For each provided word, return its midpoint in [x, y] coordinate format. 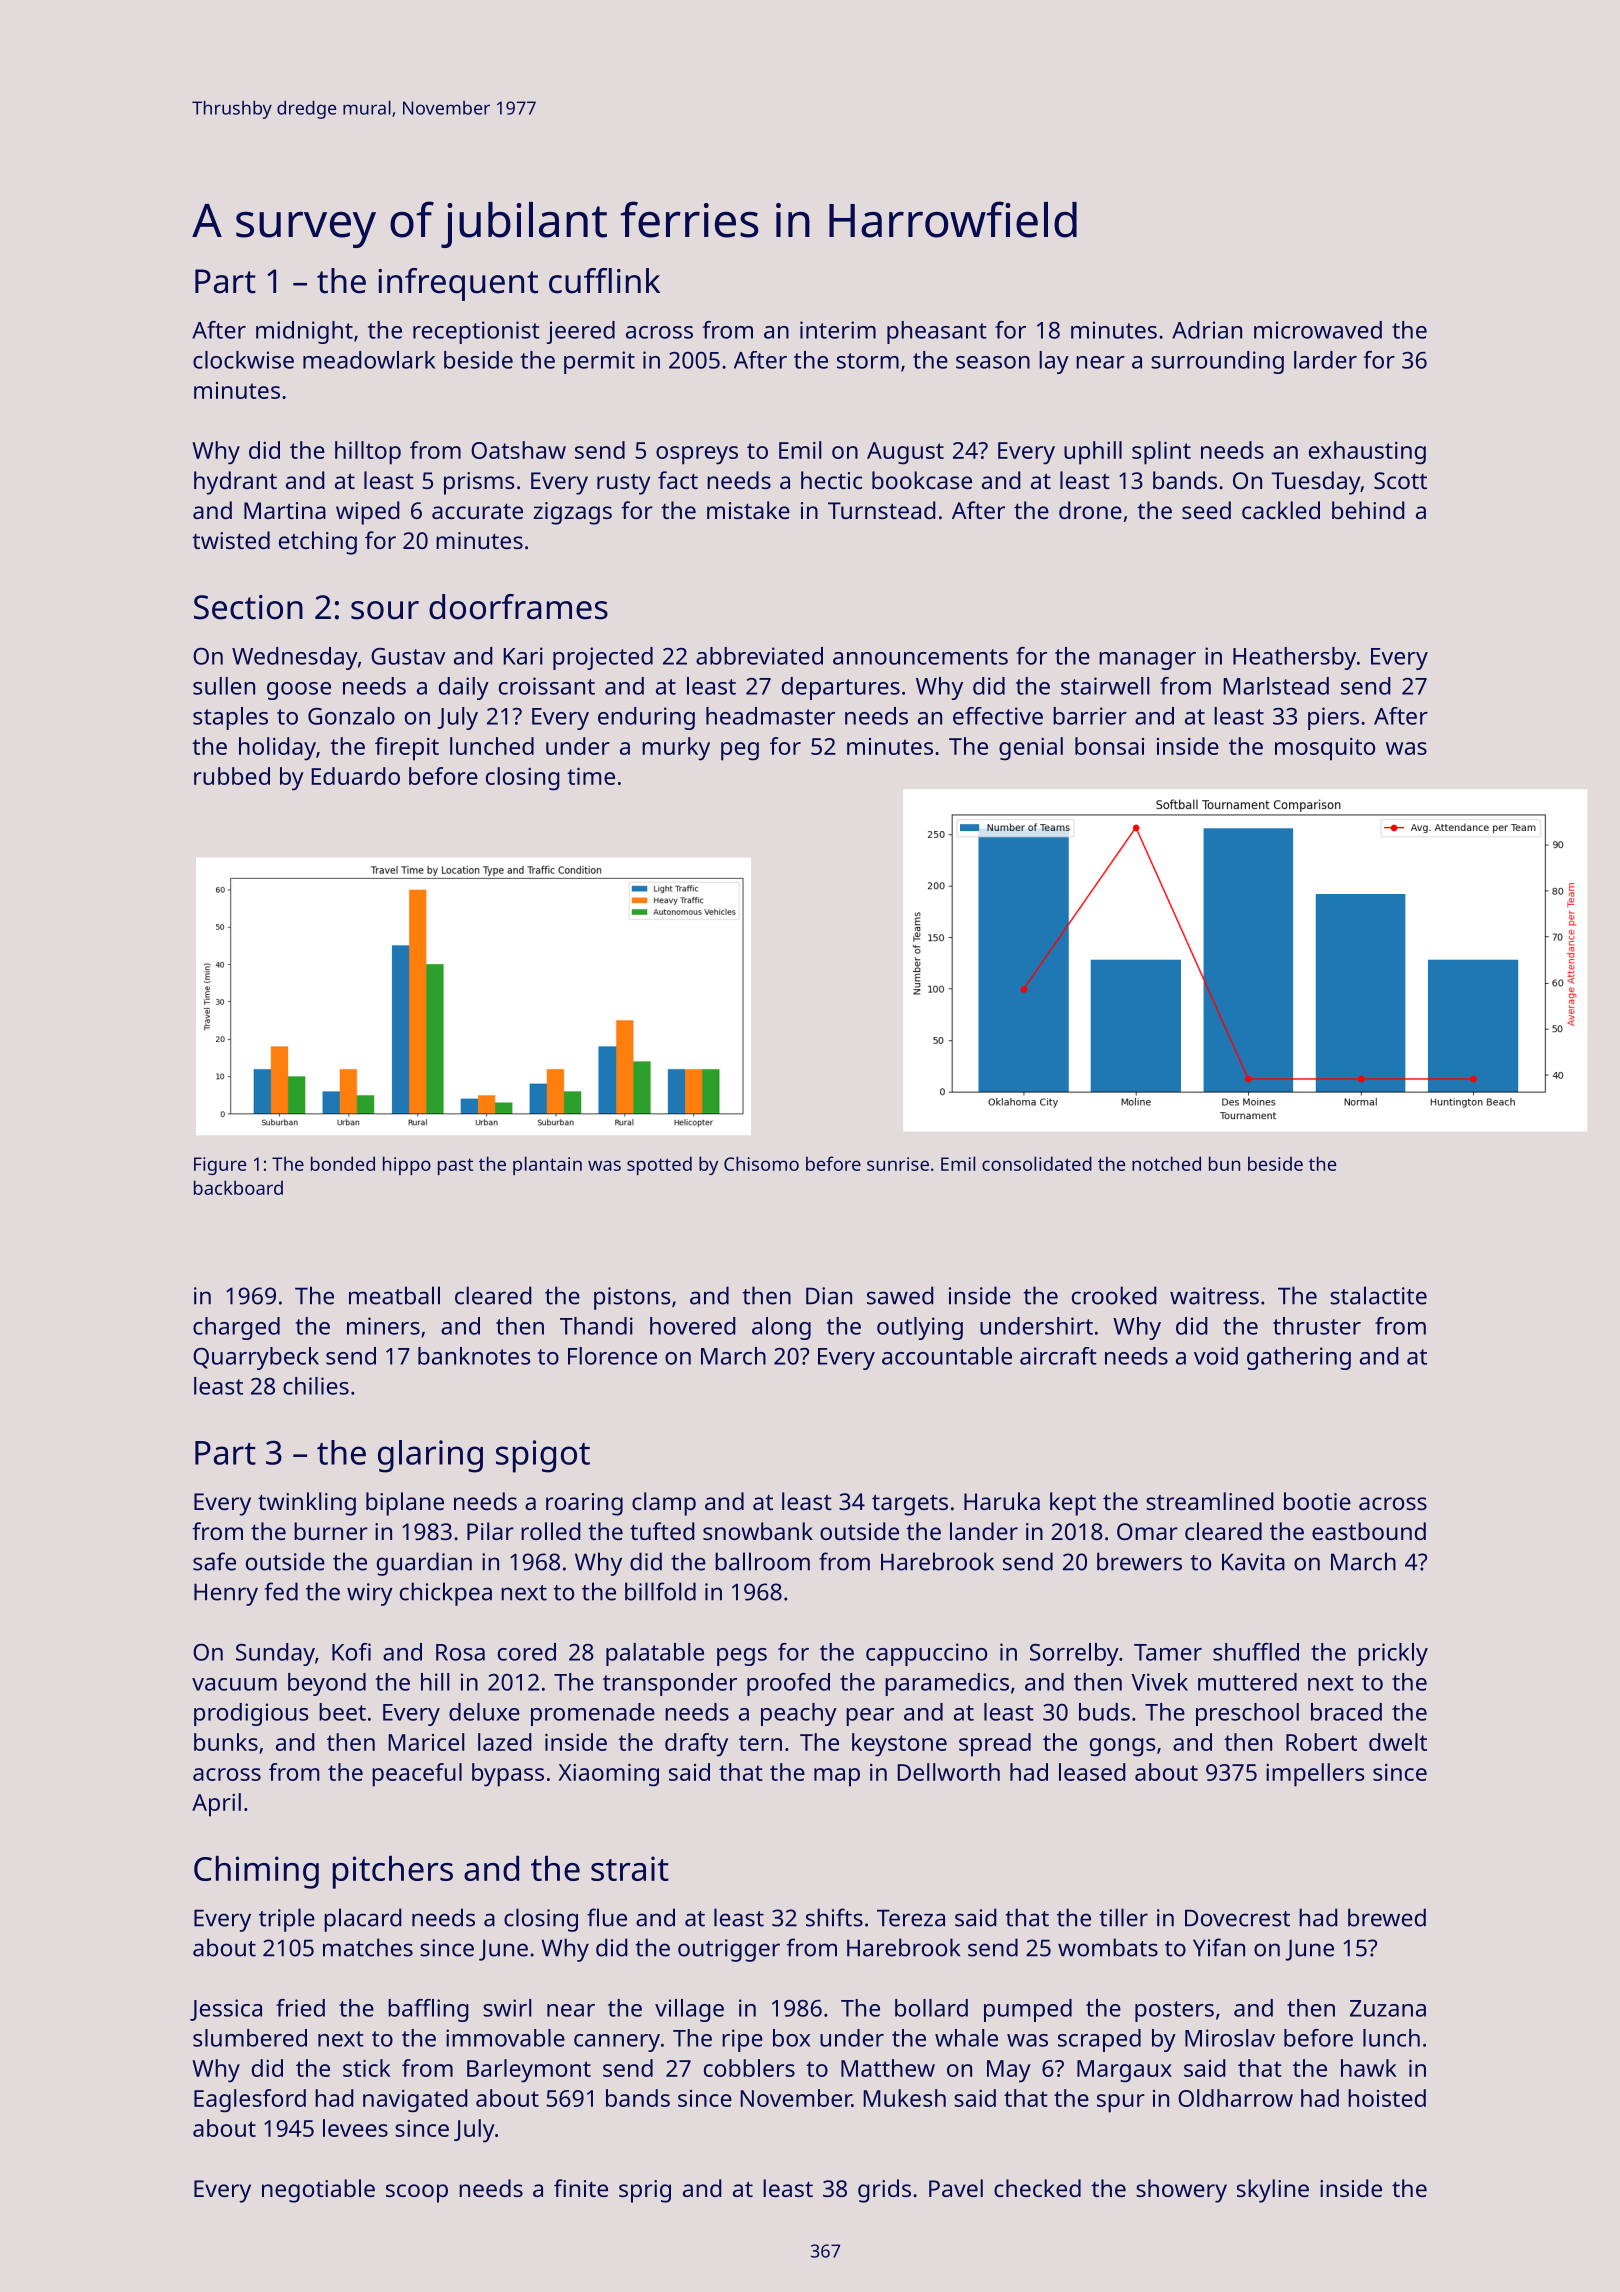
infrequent [458, 284]
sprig [645, 2191]
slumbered [250, 2038]
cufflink [604, 281]
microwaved [1318, 330]
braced [1346, 1712]
